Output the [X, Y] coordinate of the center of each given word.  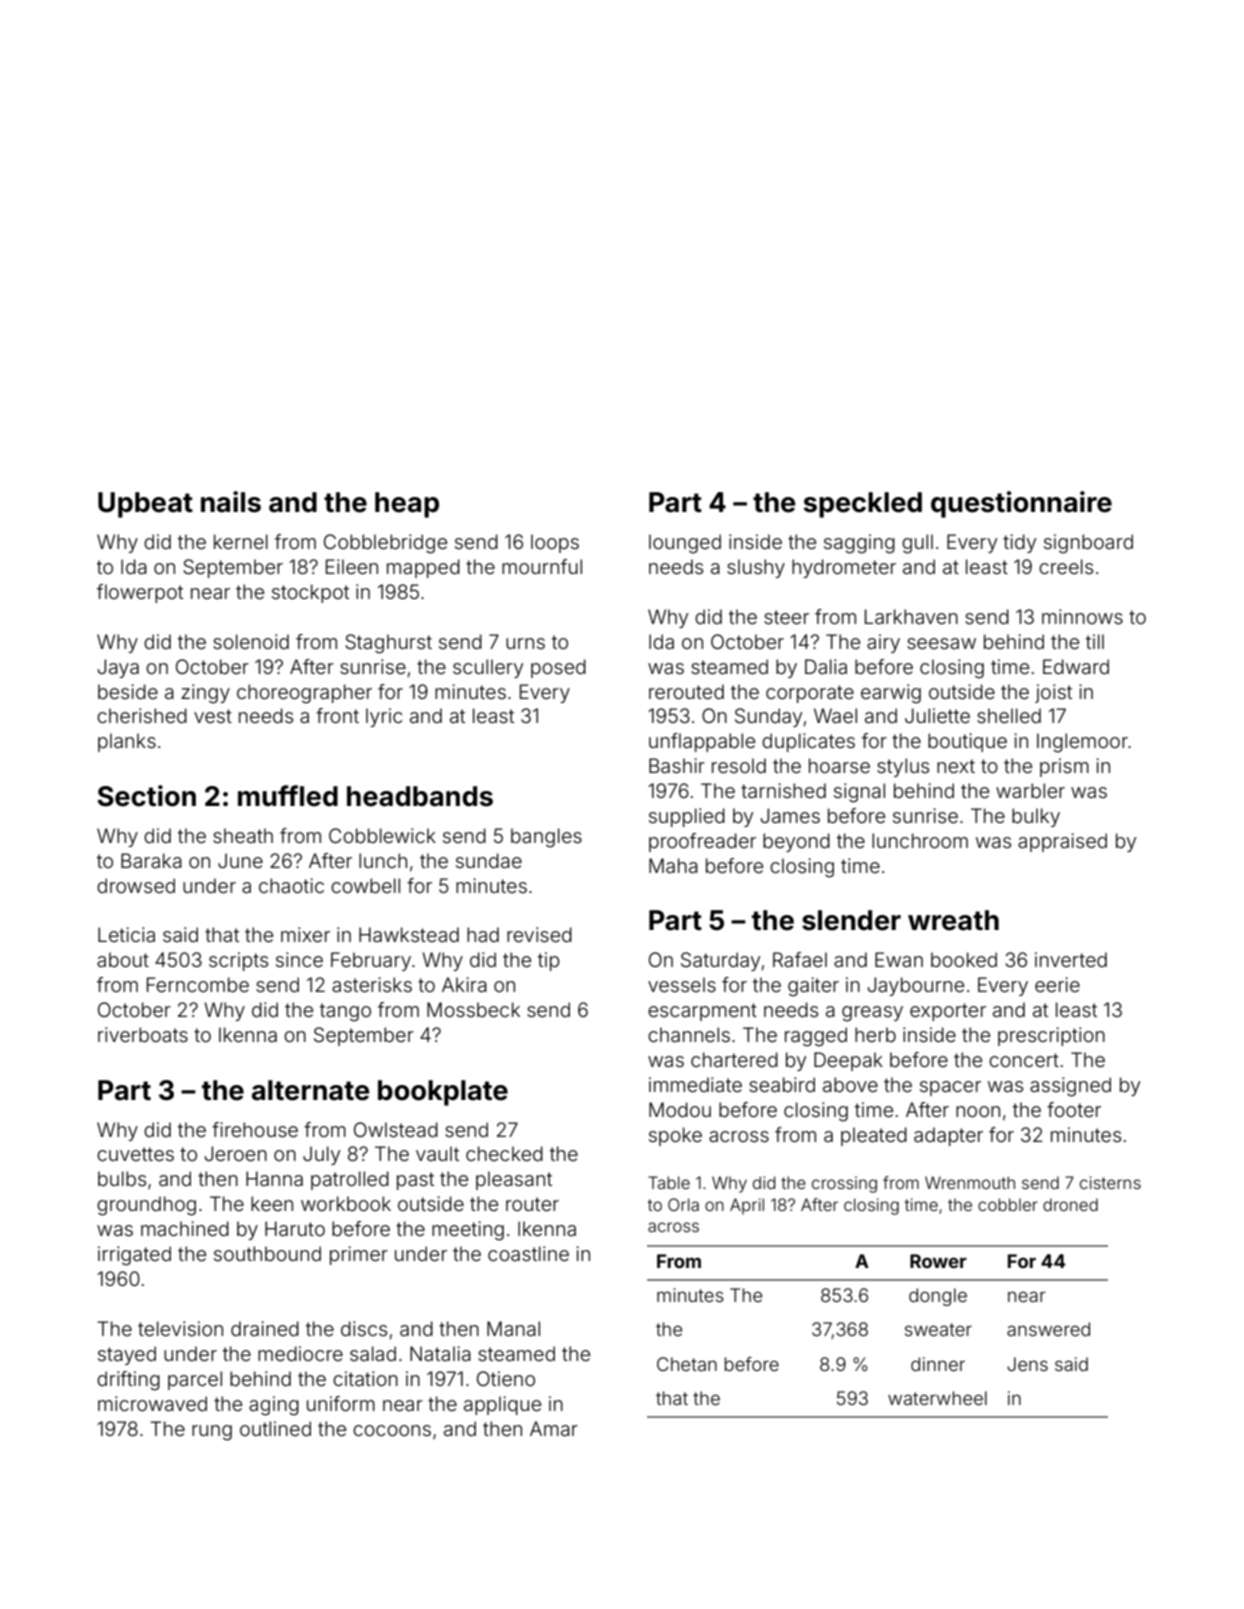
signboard [1088, 544]
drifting [128, 1381]
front [337, 715]
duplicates [808, 742]
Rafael [800, 959]
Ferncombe [198, 984]
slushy [756, 568]
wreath [953, 920]
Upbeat [145, 505]
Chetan [687, 1364]
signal [859, 793]
